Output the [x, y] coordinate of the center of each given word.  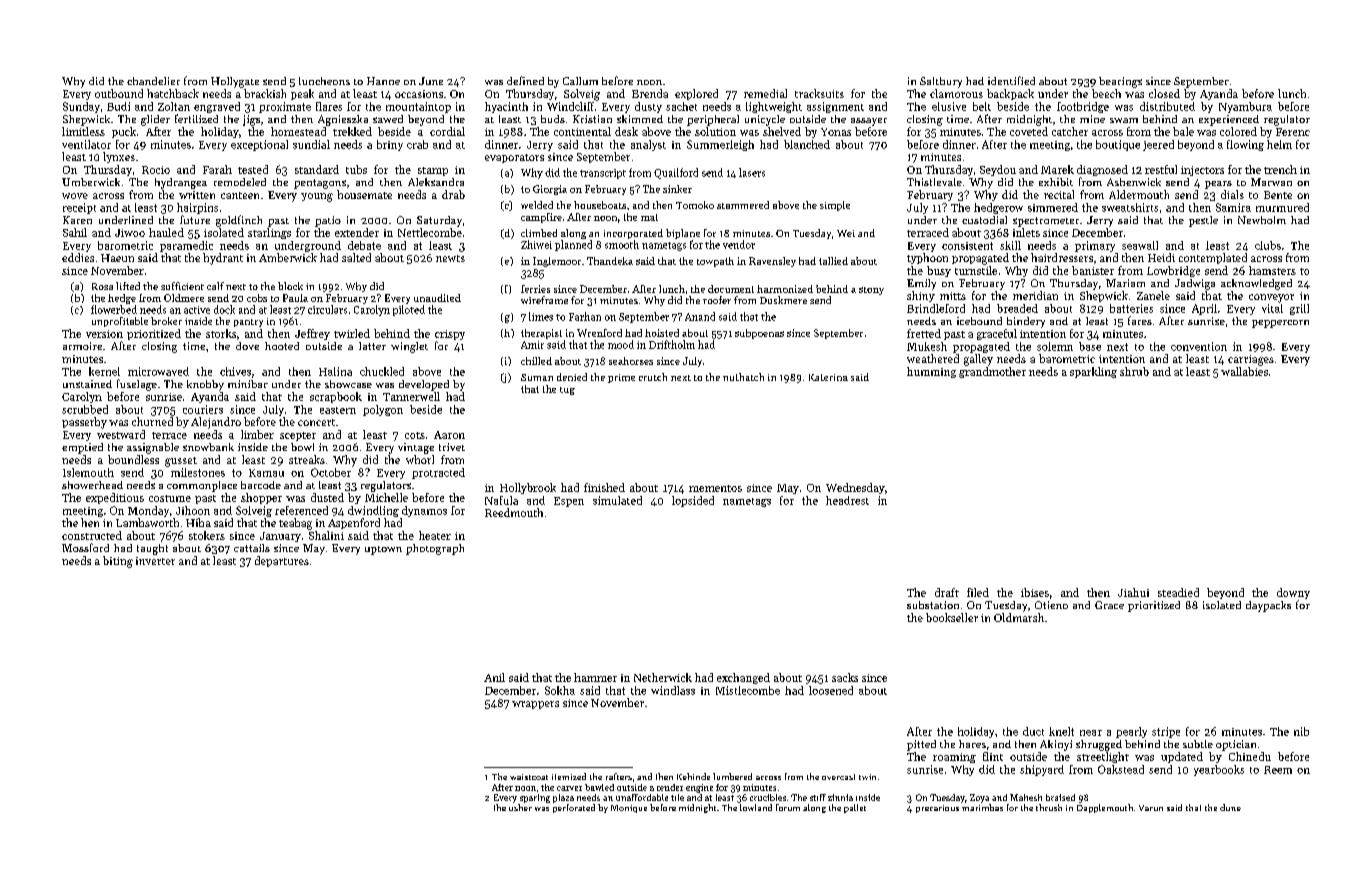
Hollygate [235, 82]
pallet [855, 808]
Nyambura [1245, 107]
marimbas [982, 807]
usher [520, 807]
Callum [580, 81]
